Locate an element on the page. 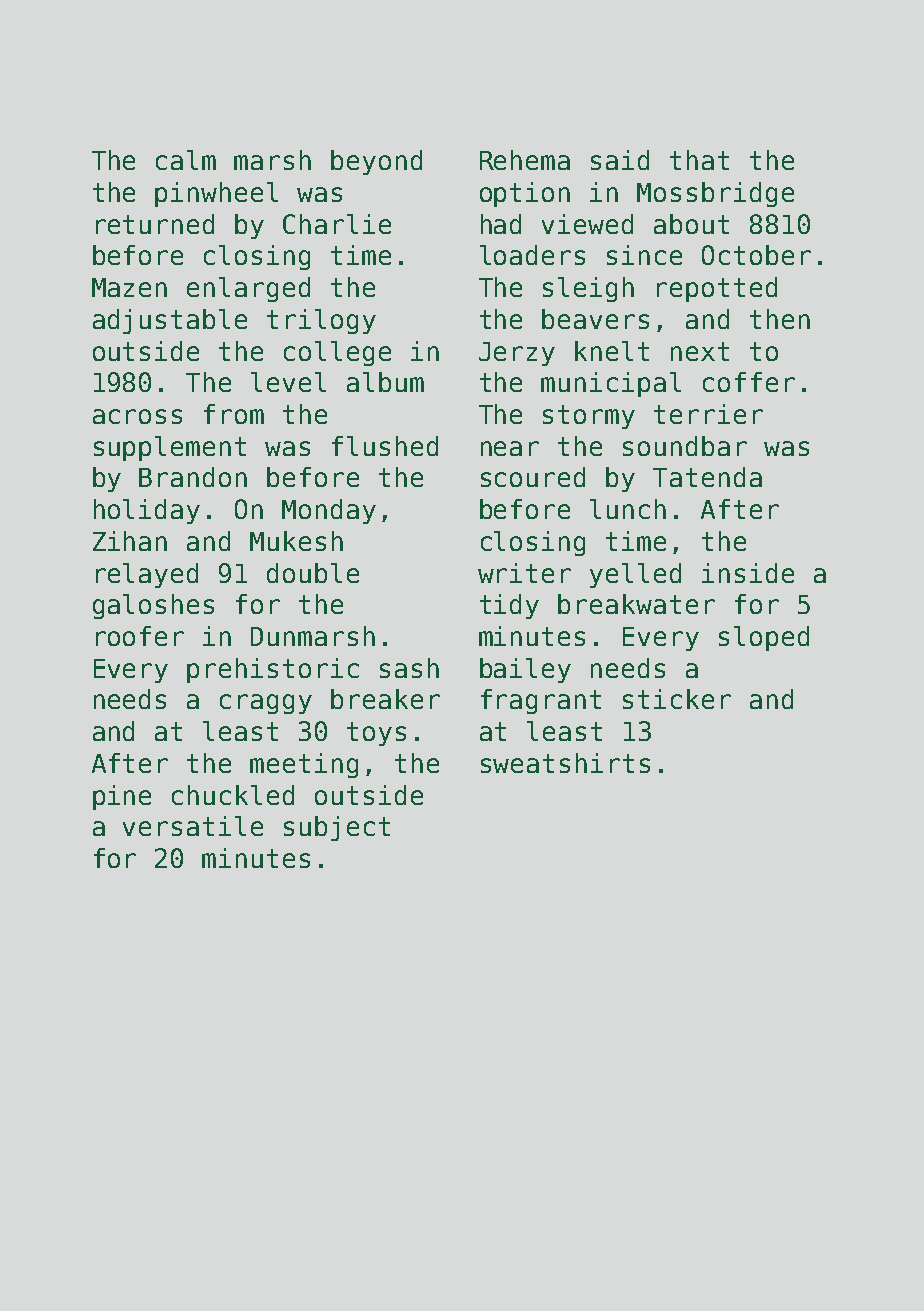 Image resolution: width=924 pixels, height=1311 pixels. holiday is located at coordinates (147, 511).
